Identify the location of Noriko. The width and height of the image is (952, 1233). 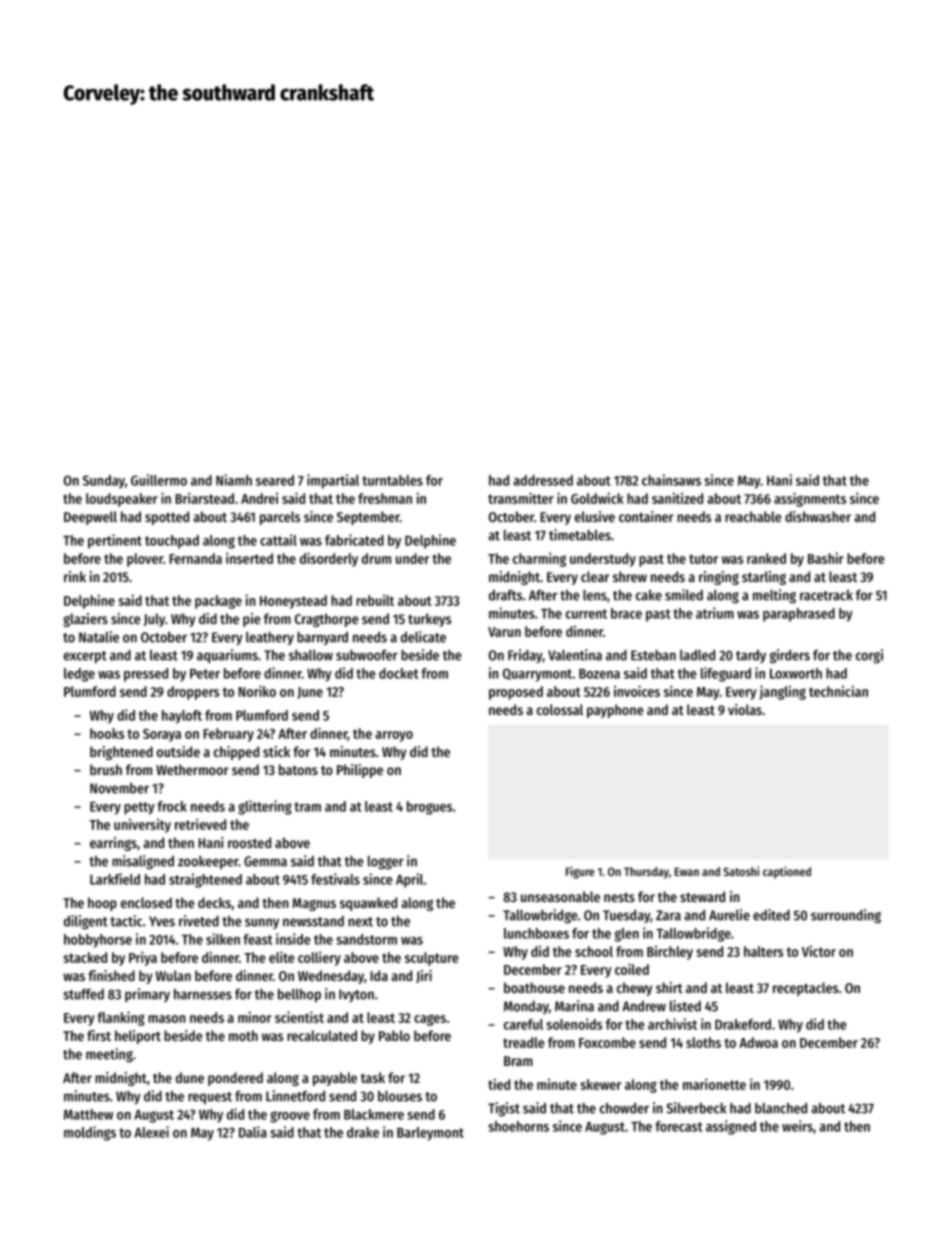
(257, 691).
